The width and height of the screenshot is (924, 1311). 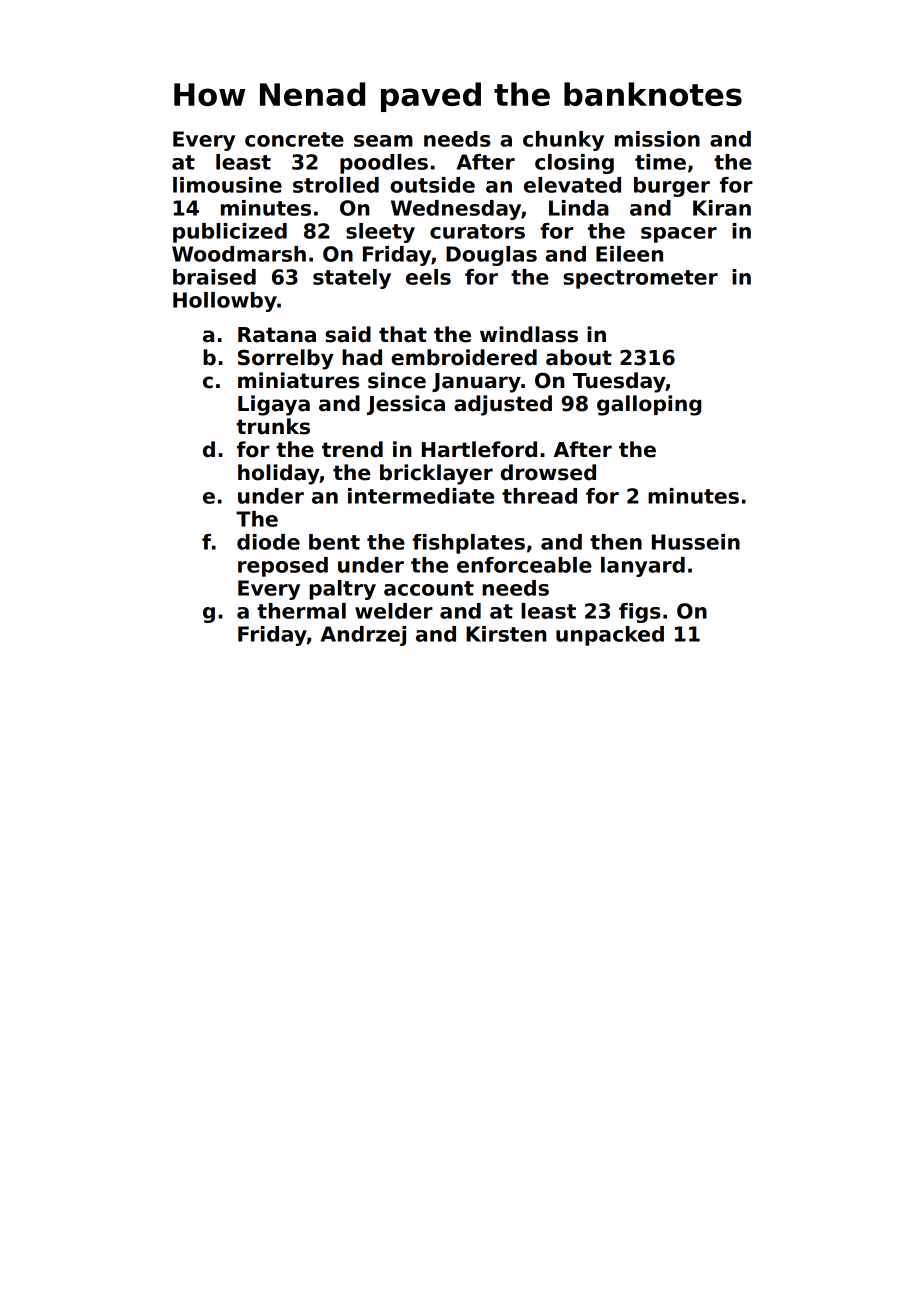 What do you see at coordinates (432, 185) in the screenshot?
I see `outside` at bounding box center [432, 185].
